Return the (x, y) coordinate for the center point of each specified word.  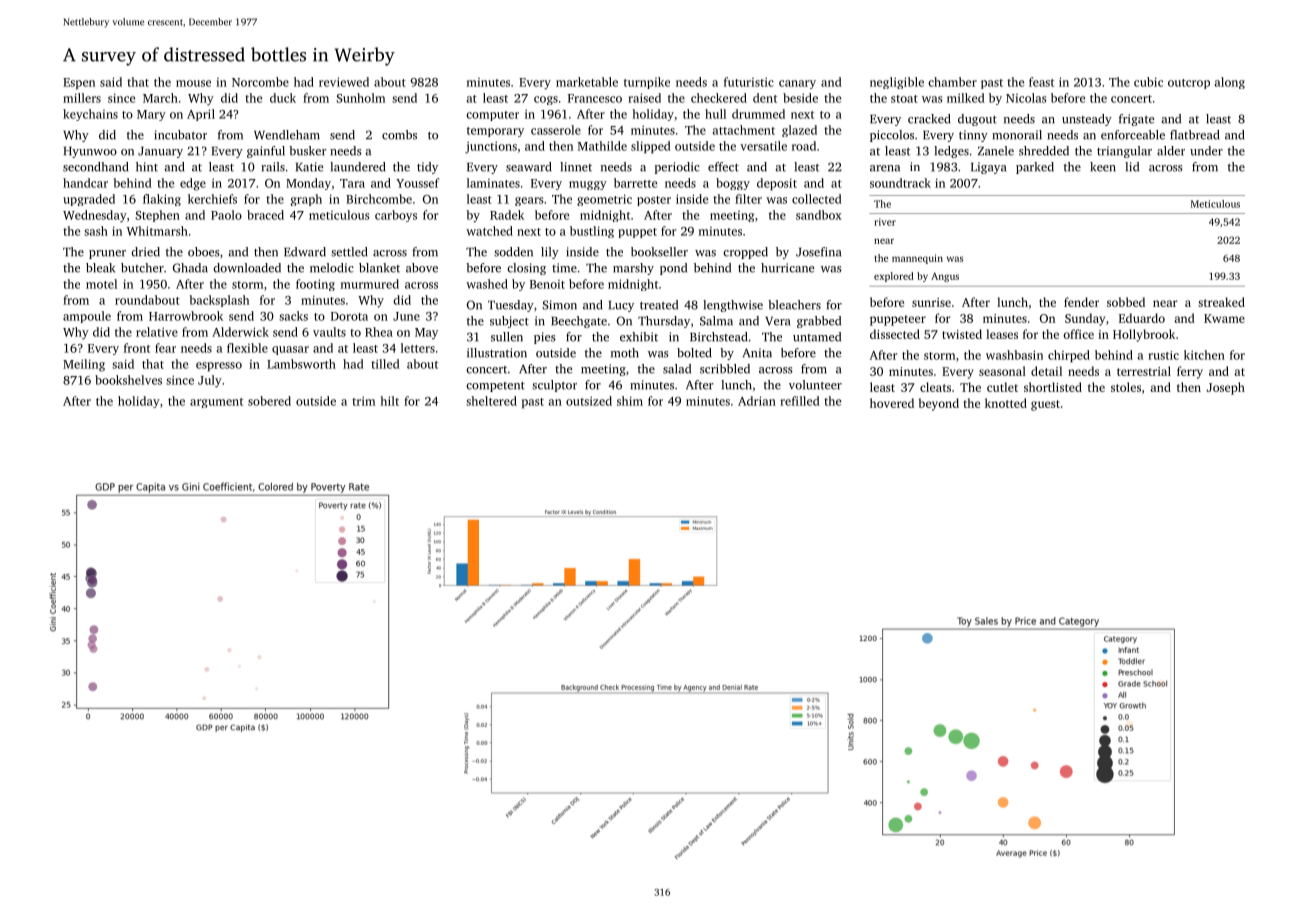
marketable (587, 82)
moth (625, 353)
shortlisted (1053, 387)
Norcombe (260, 82)
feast (1041, 82)
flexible (247, 348)
